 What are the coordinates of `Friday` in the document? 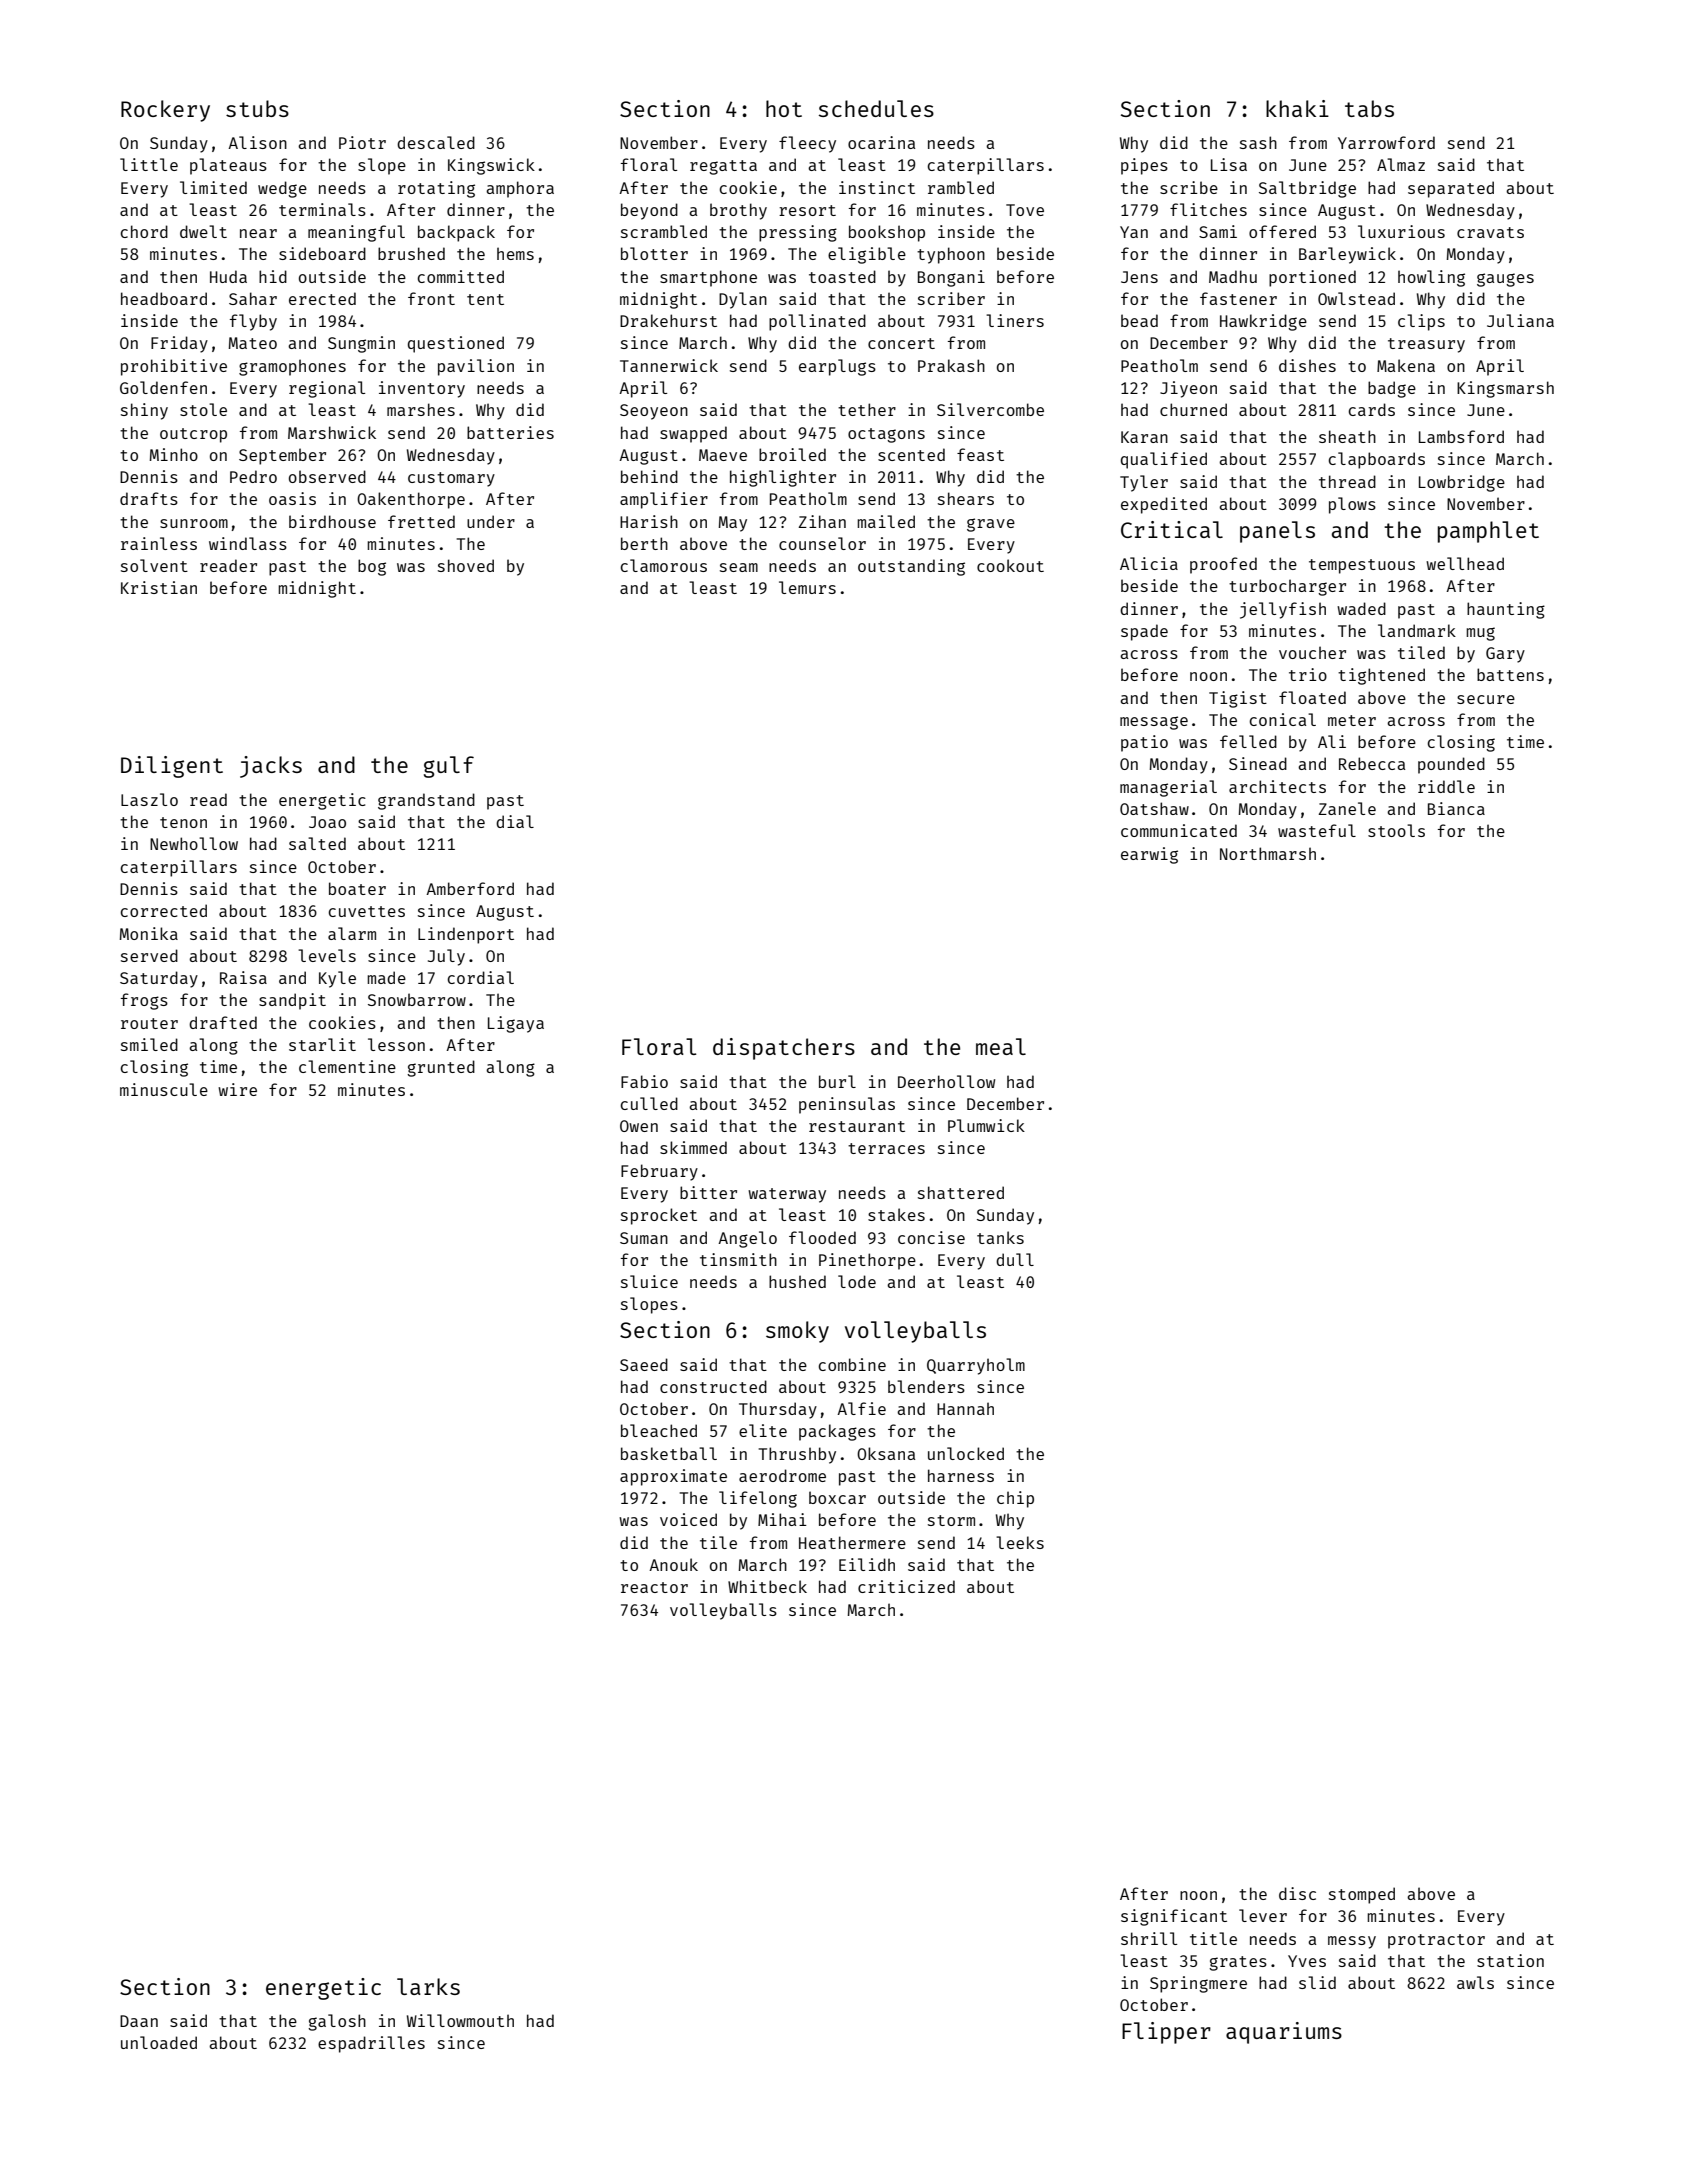 It's located at (179, 344).
